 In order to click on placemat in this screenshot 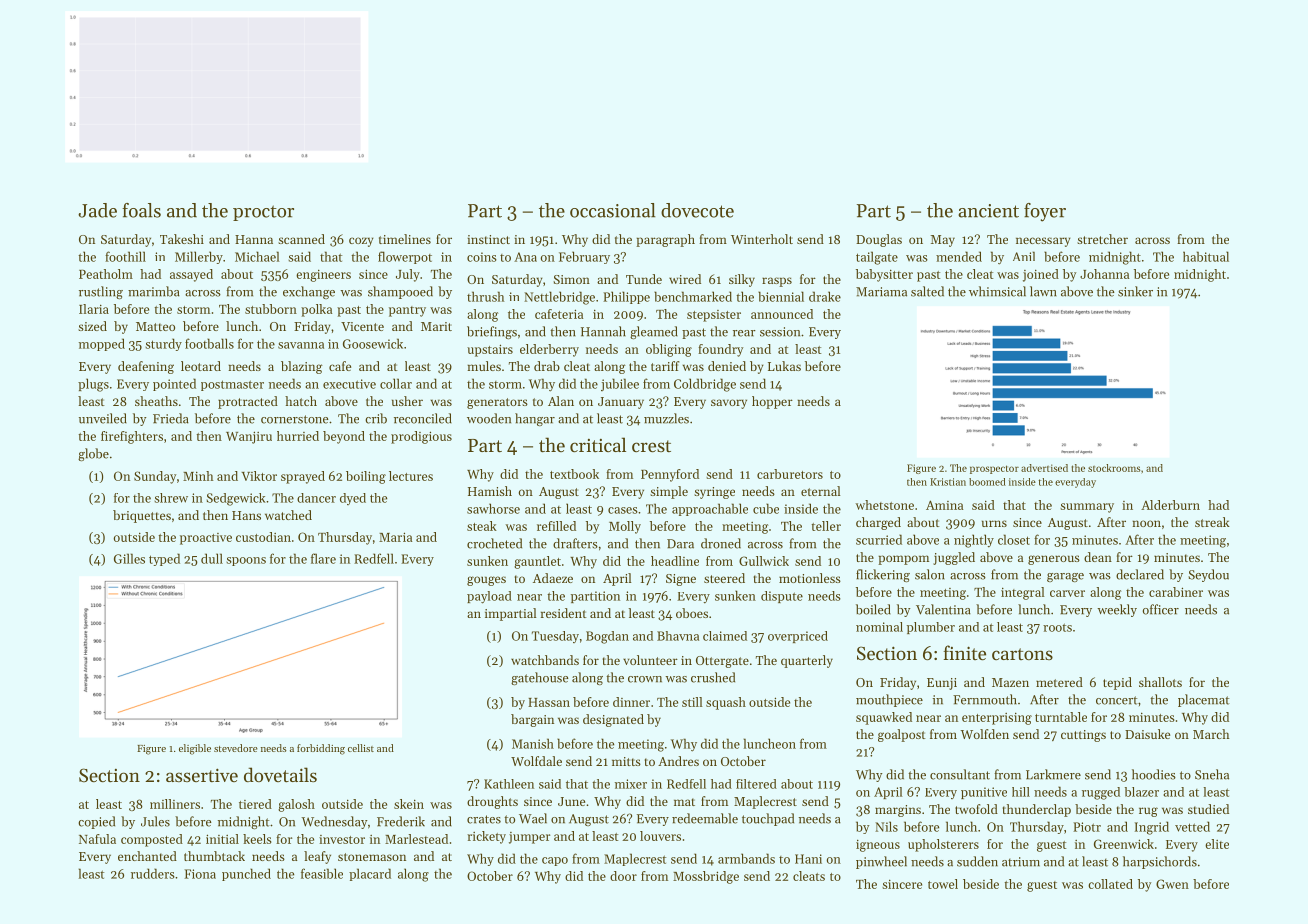, I will do `click(1204, 700)`.
